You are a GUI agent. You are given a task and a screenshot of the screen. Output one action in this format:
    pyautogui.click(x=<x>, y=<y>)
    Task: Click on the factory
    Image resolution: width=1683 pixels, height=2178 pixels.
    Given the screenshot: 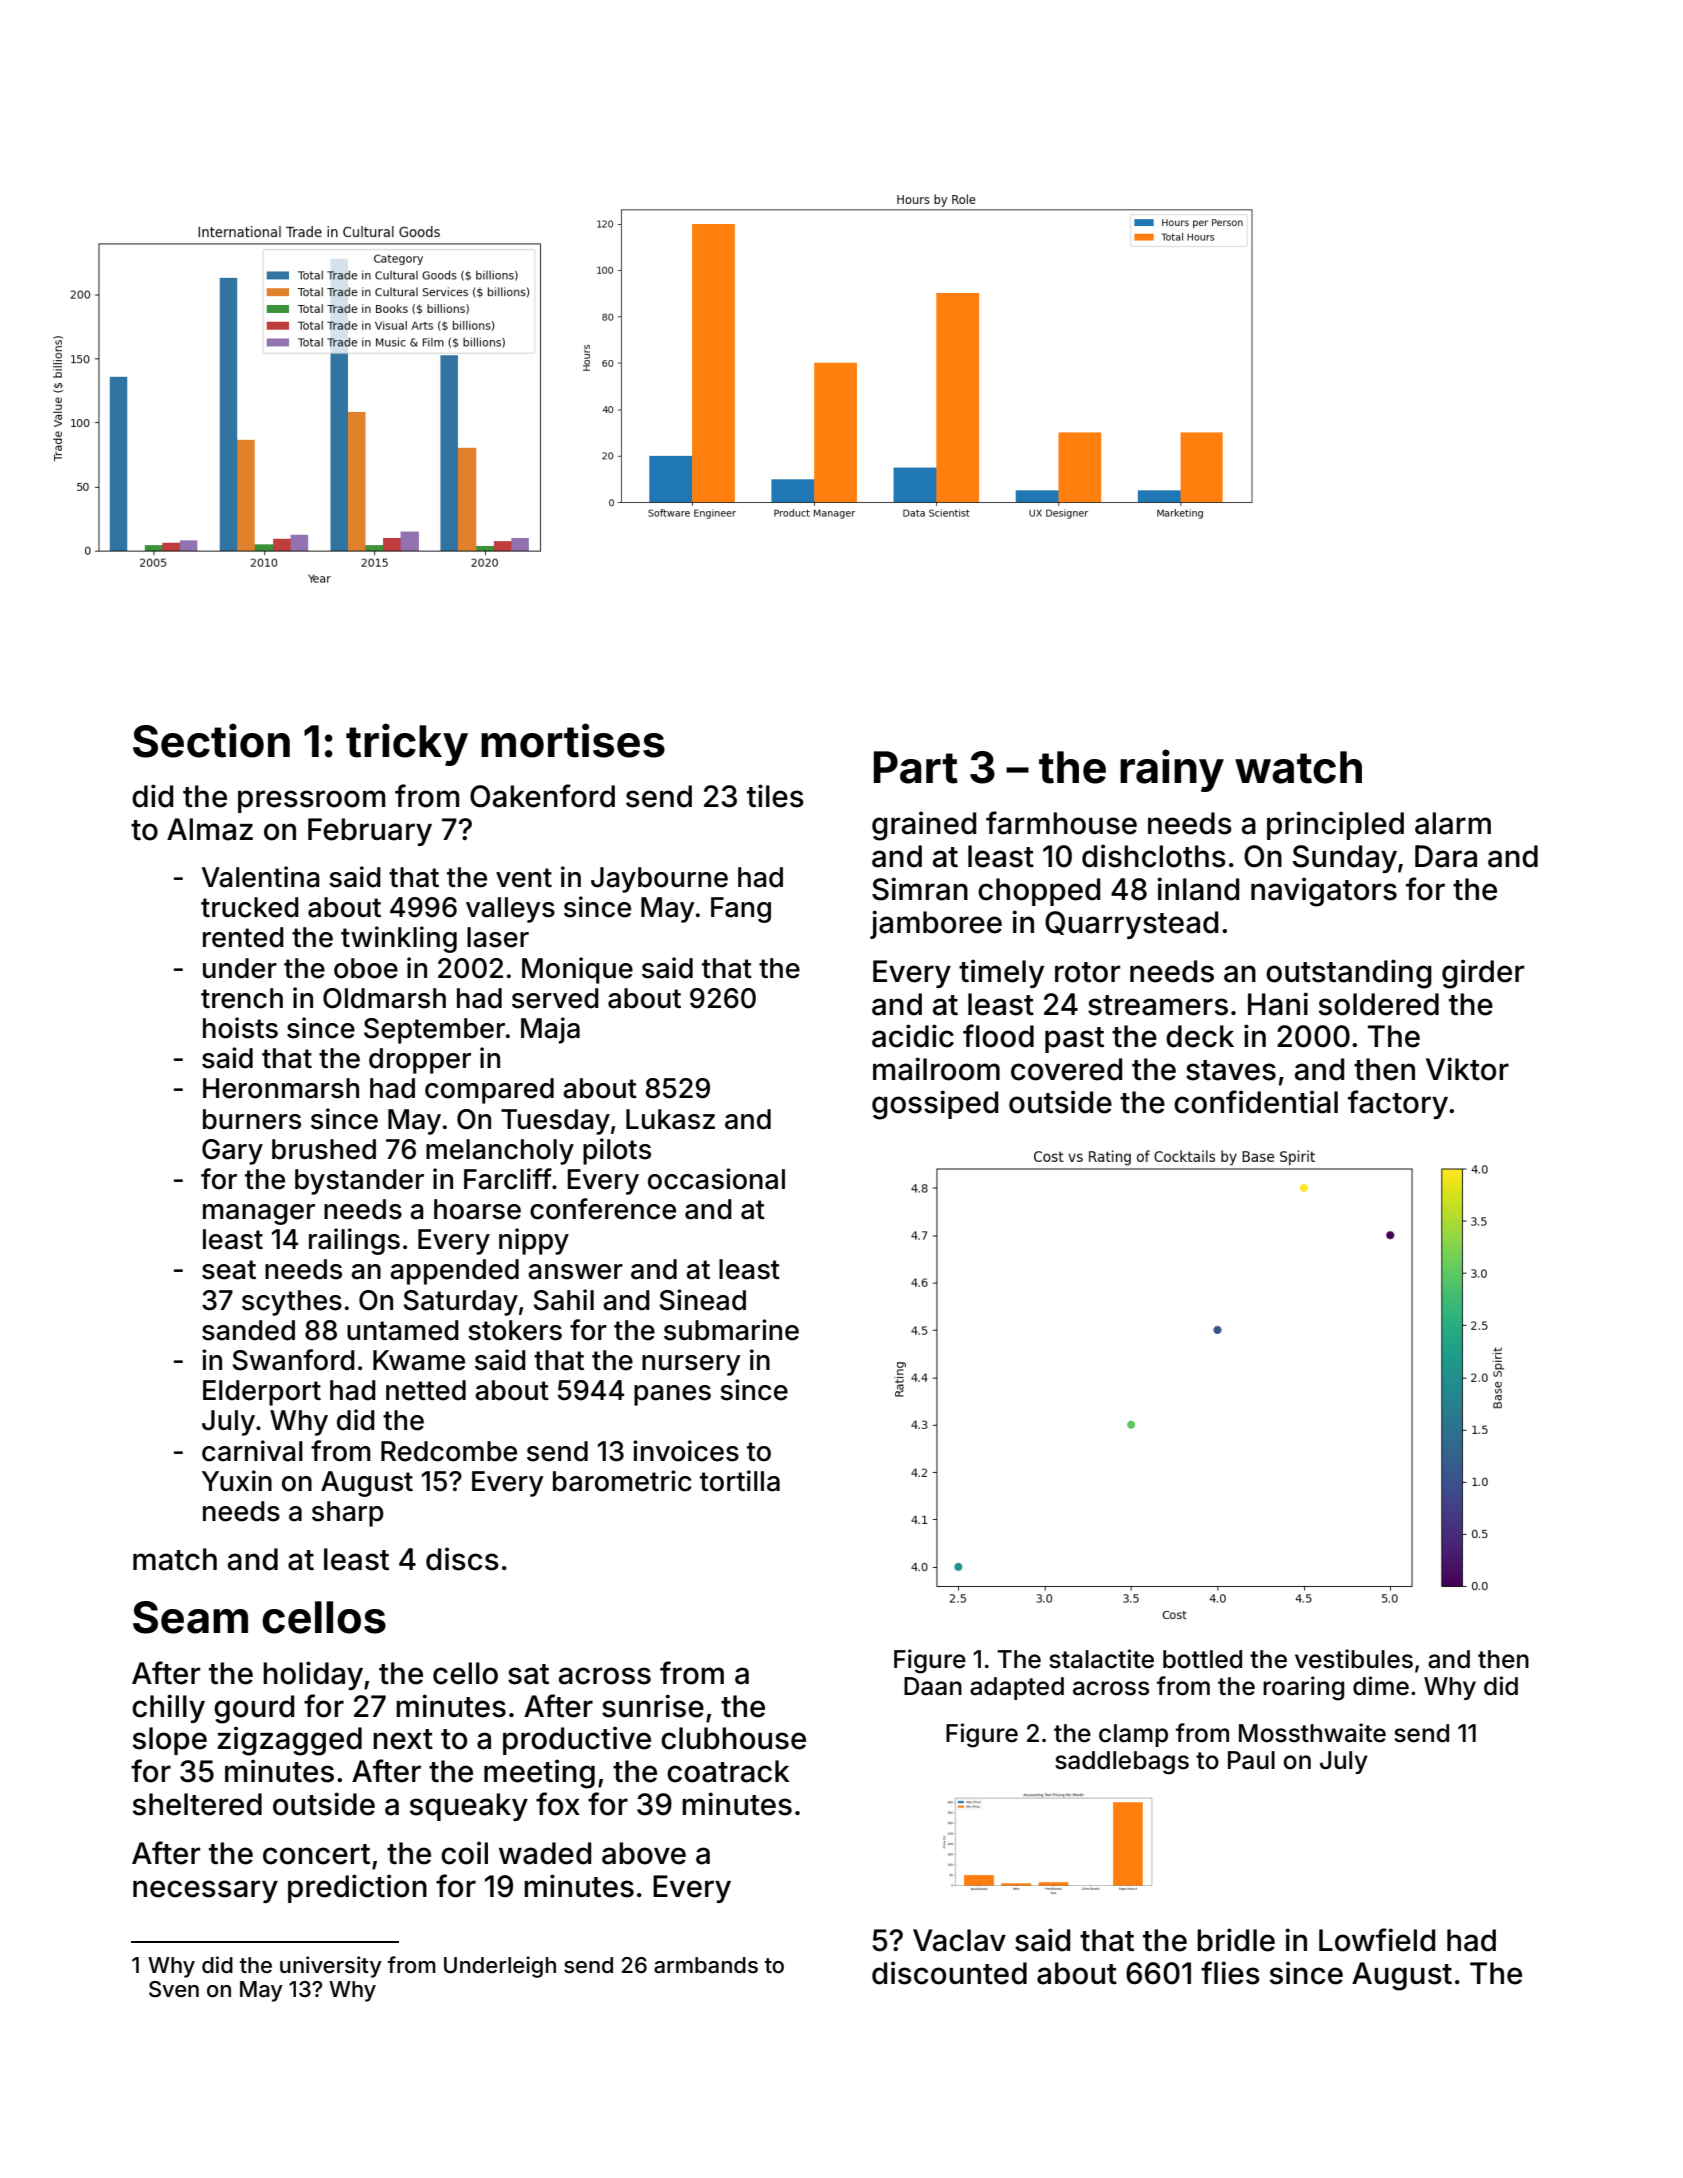 What is the action you would take?
    pyautogui.click(x=1398, y=1104)
